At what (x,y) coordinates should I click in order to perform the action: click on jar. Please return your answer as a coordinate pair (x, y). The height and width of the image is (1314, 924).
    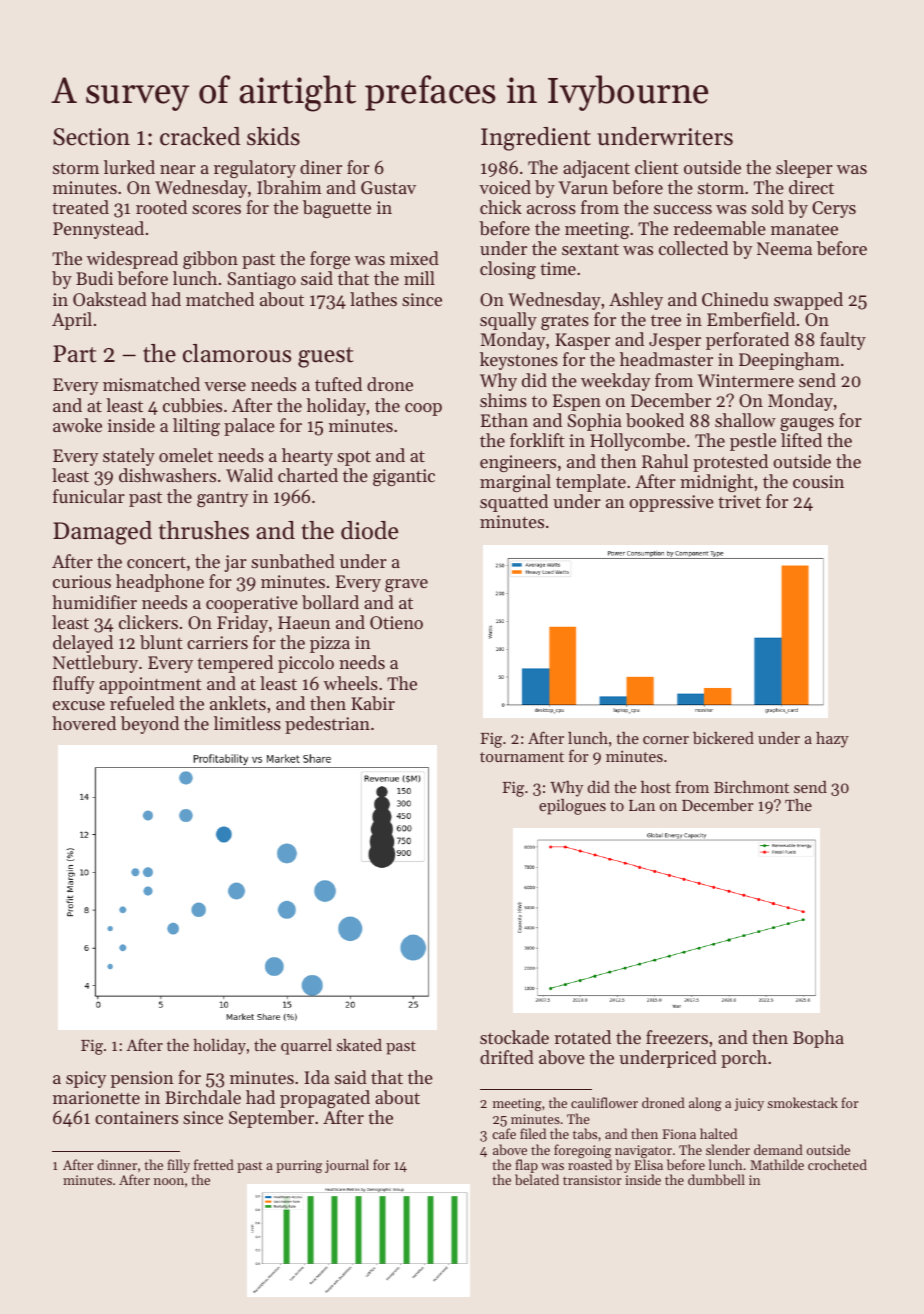
    Looking at the image, I should click on (235, 563).
